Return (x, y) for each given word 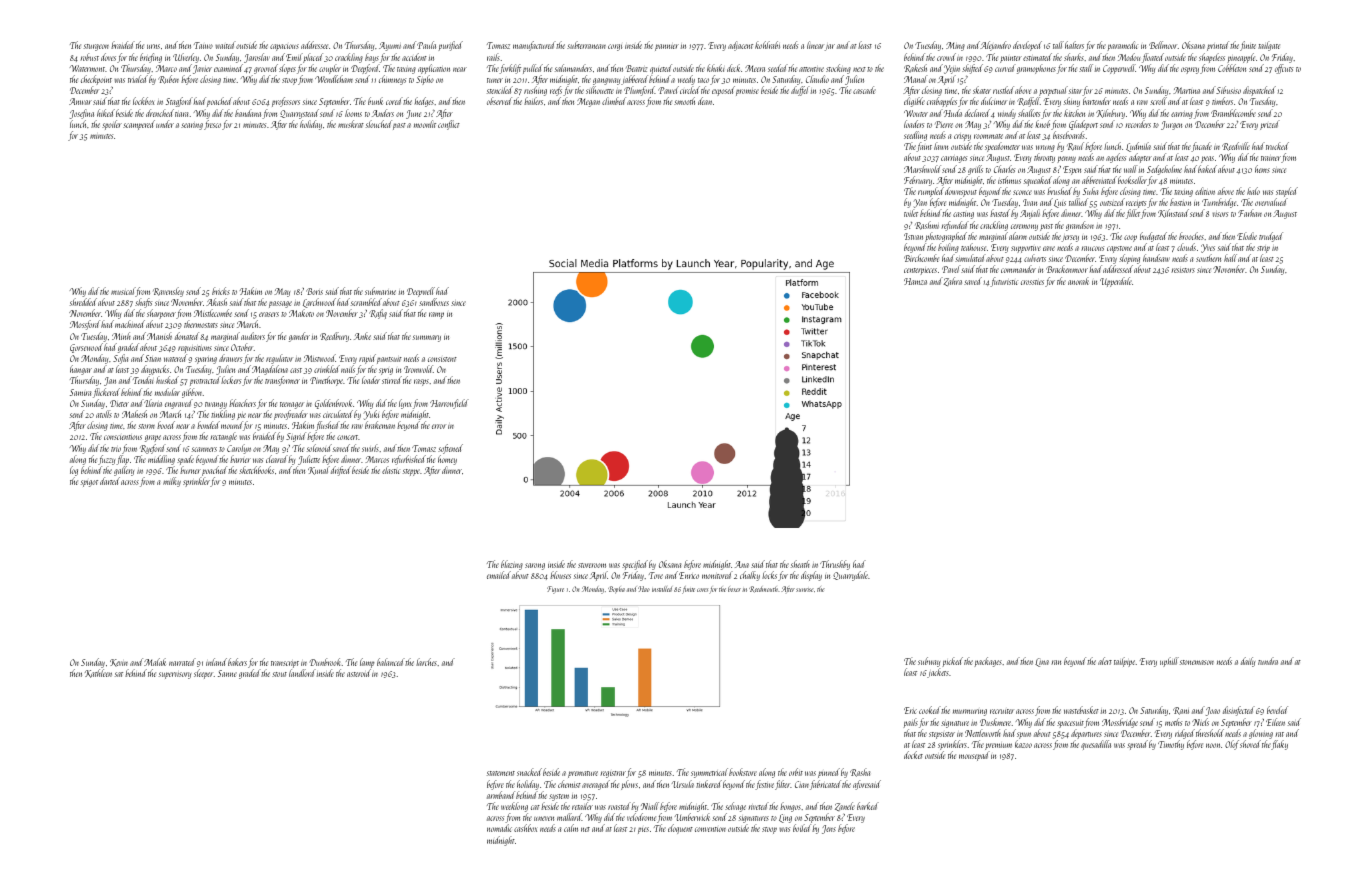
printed (1218, 46)
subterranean (586, 45)
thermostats (201, 324)
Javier (202, 69)
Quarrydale (851, 576)
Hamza (915, 281)
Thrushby (835, 565)
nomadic (499, 829)
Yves (1208, 248)
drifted (341, 471)
